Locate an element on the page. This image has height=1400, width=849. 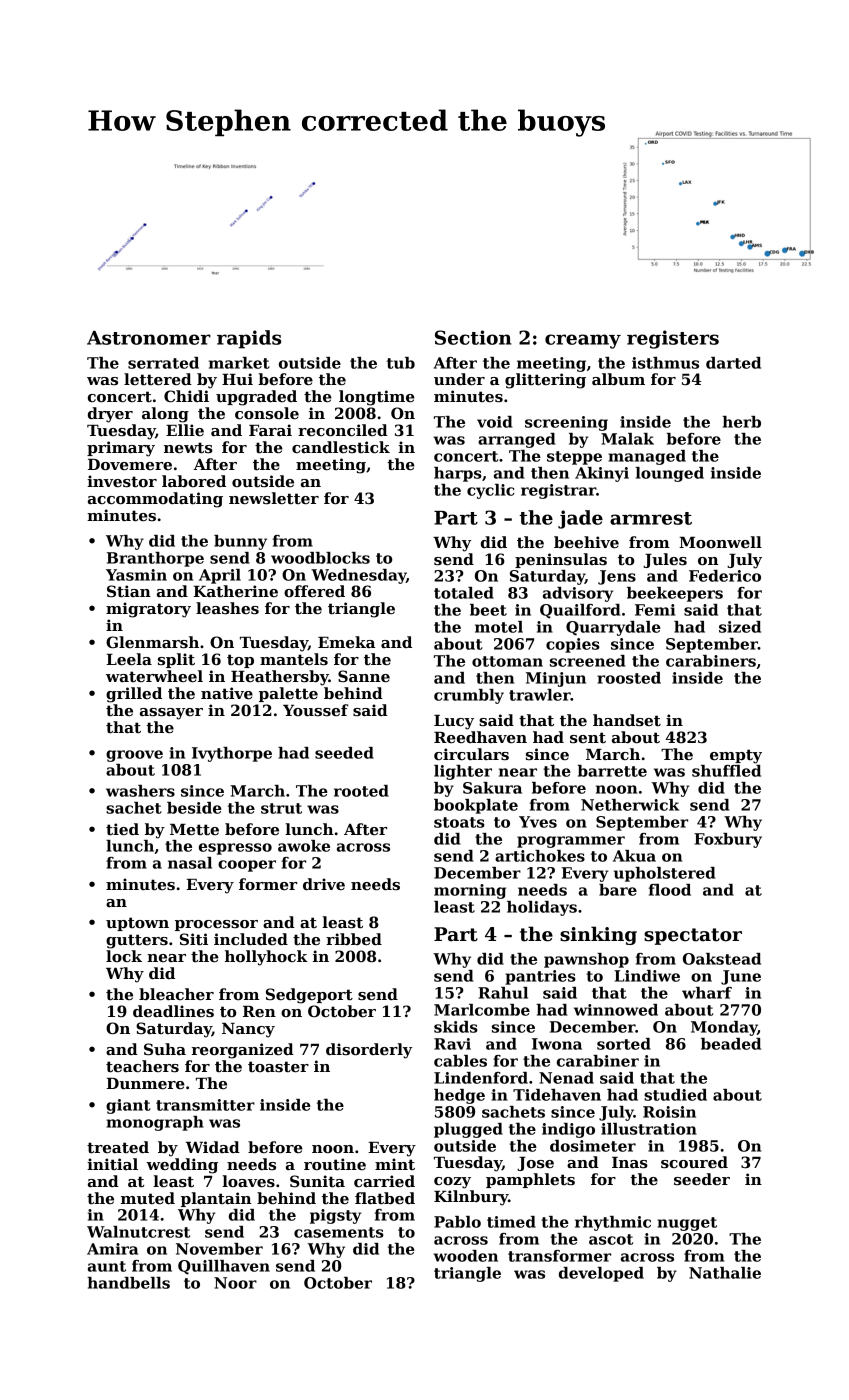
bunny is located at coordinates (240, 542).
